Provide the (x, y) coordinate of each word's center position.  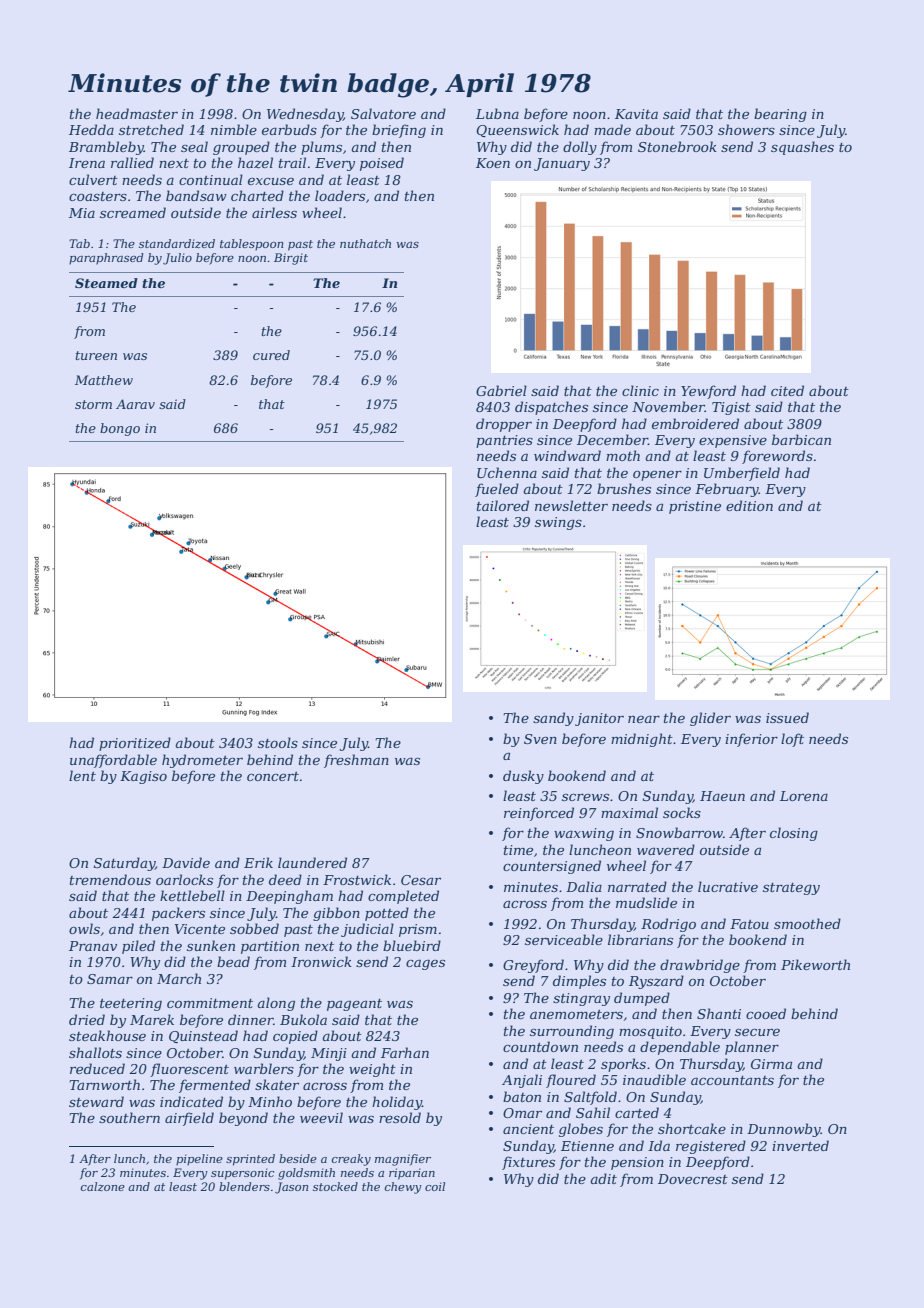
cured (271, 355)
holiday (397, 1103)
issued (787, 717)
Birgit (291, 259)
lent (82, 775)
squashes (802, 148)
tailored (503, 505)
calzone (102, 1186)
